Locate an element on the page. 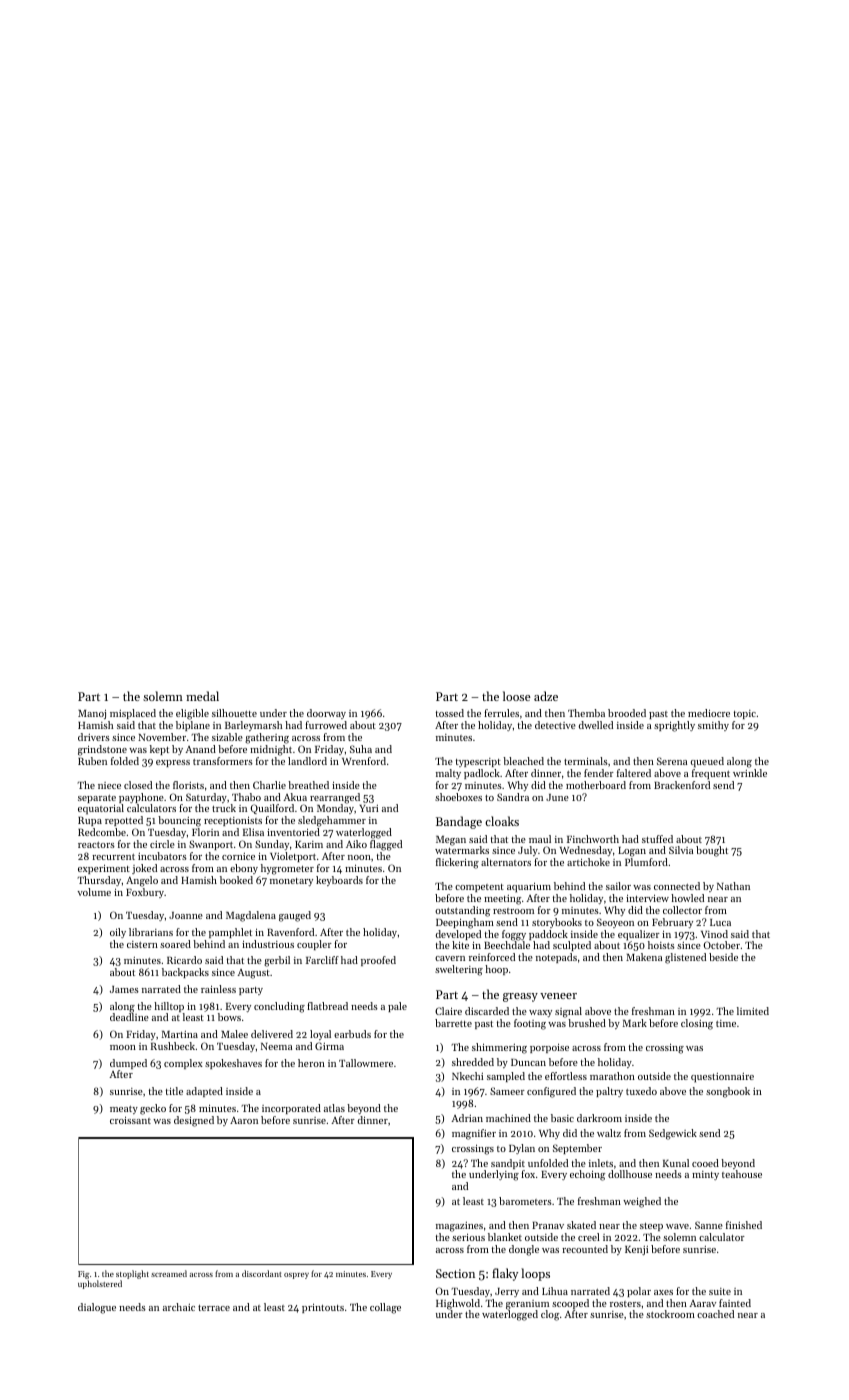  flatbread is located at coordinates (327, 1006).
